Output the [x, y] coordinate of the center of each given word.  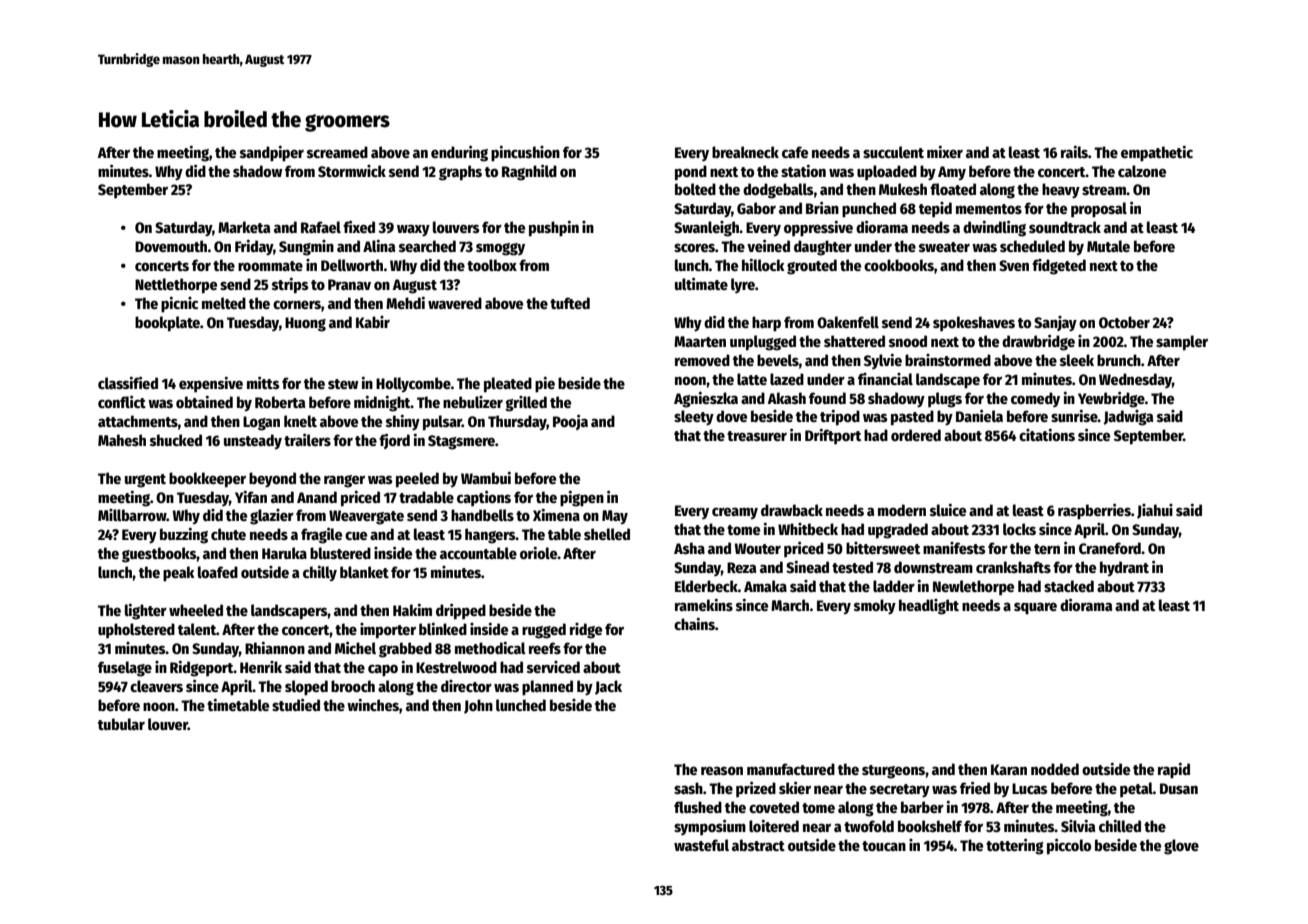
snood [908, 341]
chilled [1120, 826]
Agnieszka [706, 400]
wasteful [701, 845]
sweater [944, 247]
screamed [337, 152]
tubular [121, 724]
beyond [272, 480]
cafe [795, 152]
